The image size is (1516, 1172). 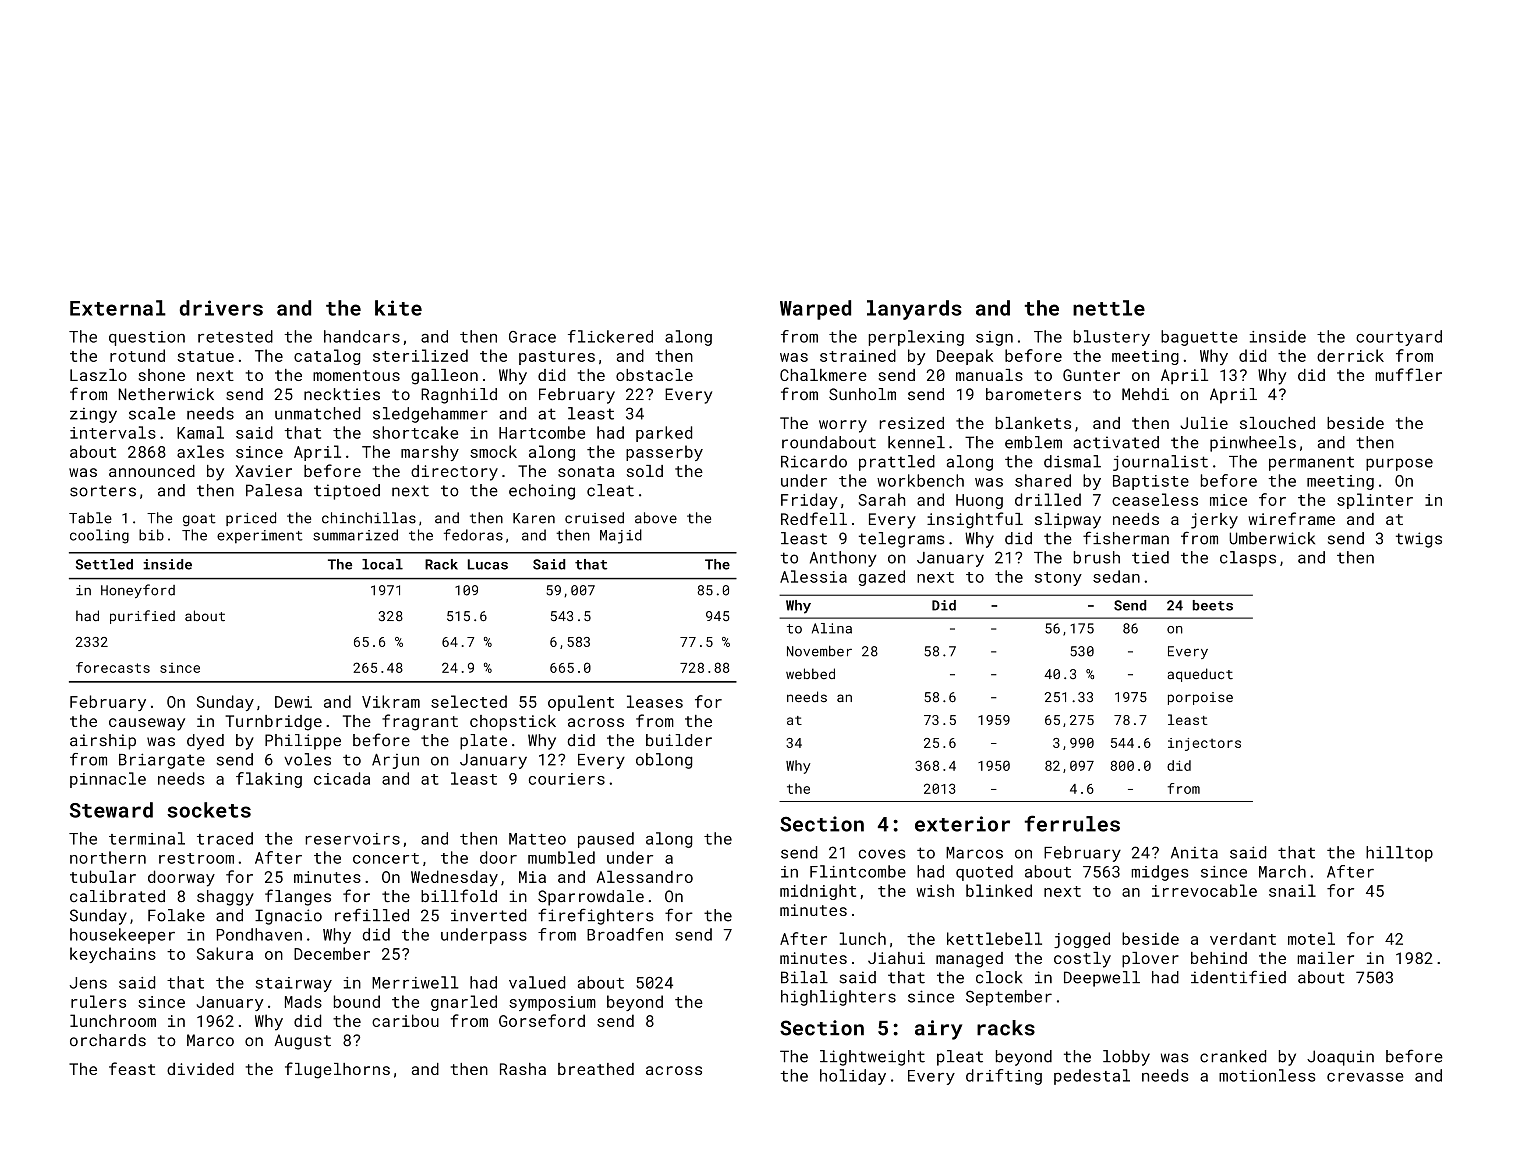 I want to click on lobby, so click(x=1126, y=1058).
